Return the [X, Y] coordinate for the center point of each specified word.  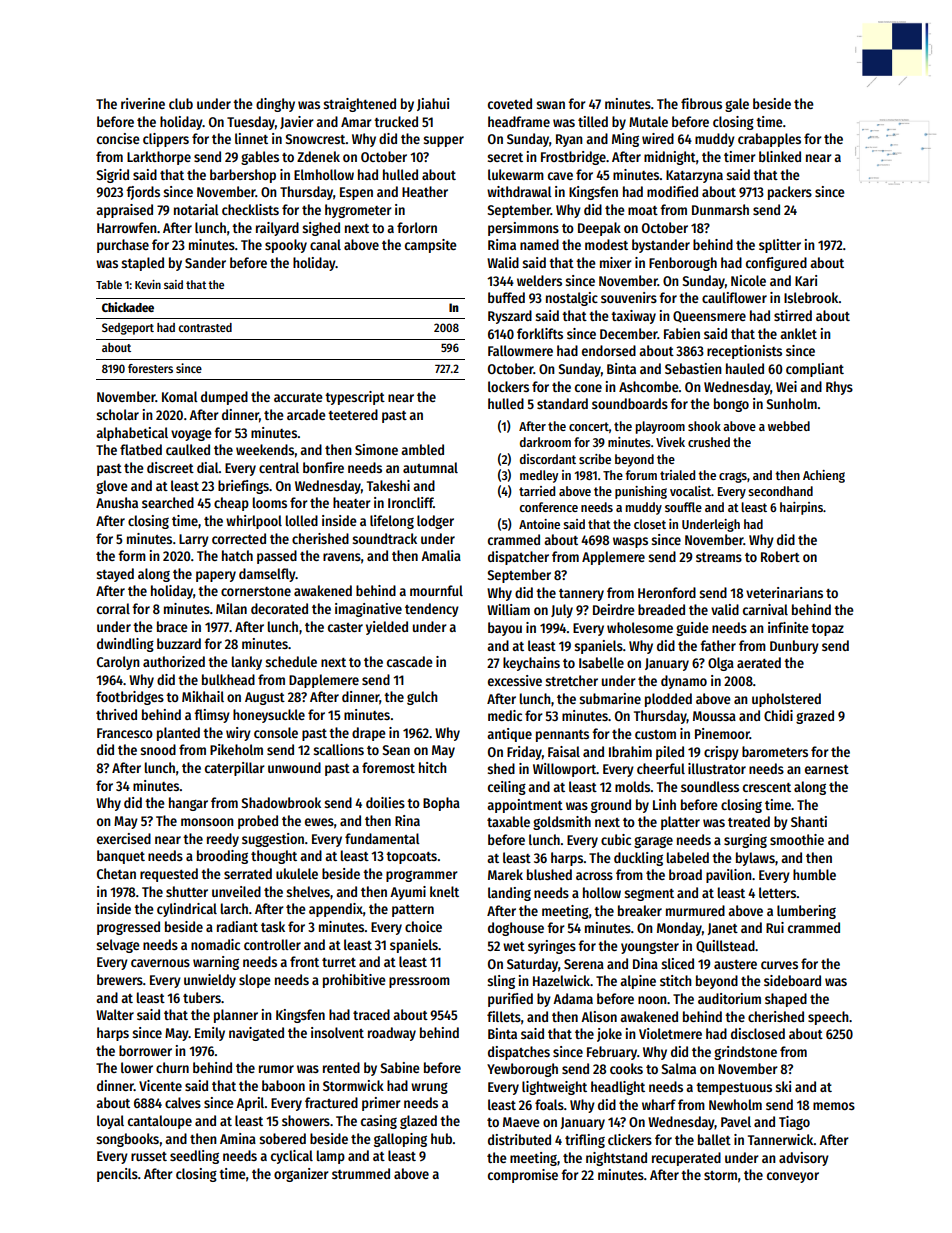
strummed [361, 1173]
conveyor [793, 1177]
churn [172, 1067]
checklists [250, 209]
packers [790, 193]
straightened [359, 105]
